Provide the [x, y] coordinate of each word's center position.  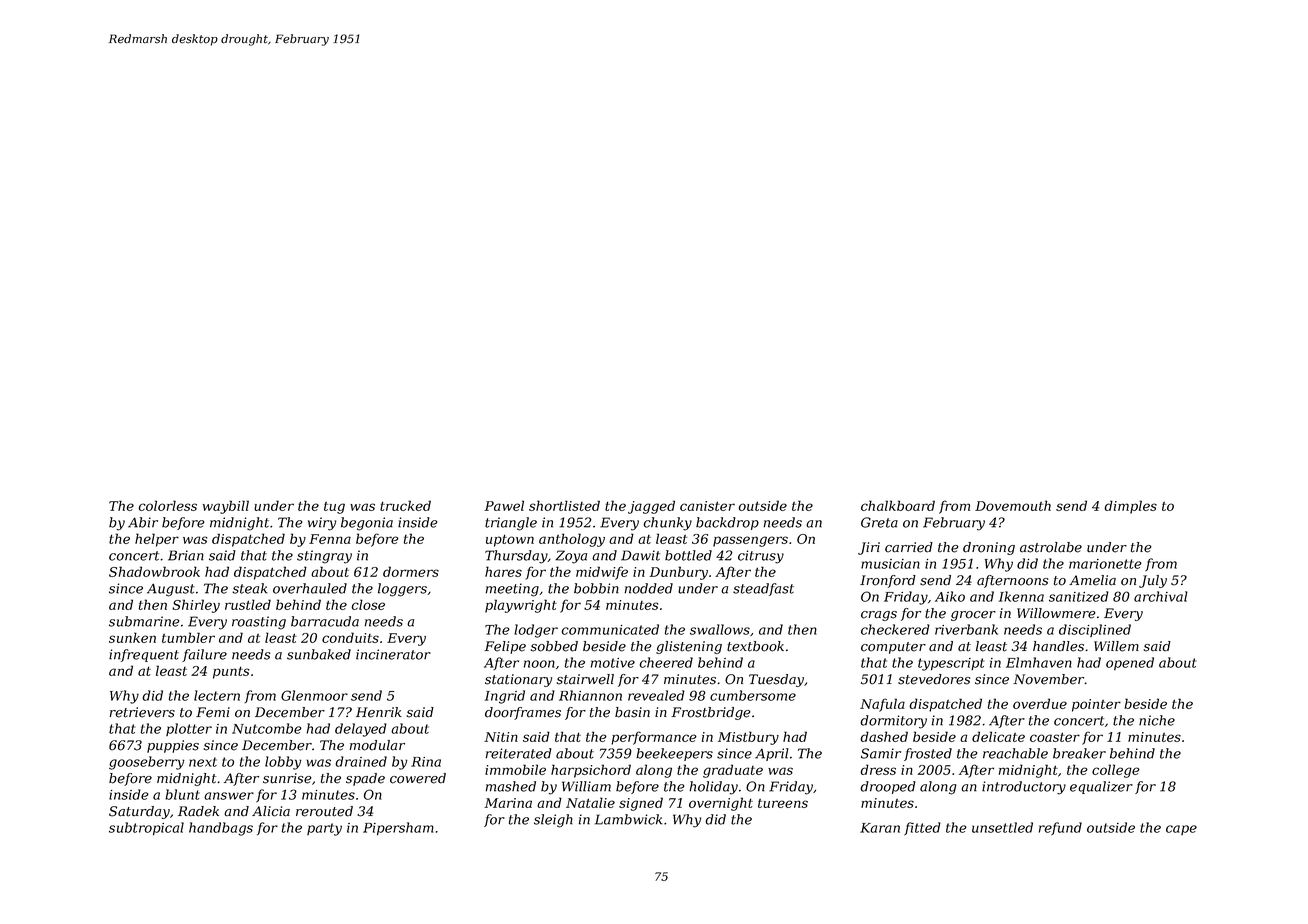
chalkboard [898, 505]
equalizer [1101, 787]
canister [707, 506]
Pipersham [398, 828]
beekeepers [674, 754]
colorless [167, 505]
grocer [973, 616]
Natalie [590, 802]
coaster [1055, 737]
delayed [361, 730]
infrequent [144, 655]
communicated [610, 629]
